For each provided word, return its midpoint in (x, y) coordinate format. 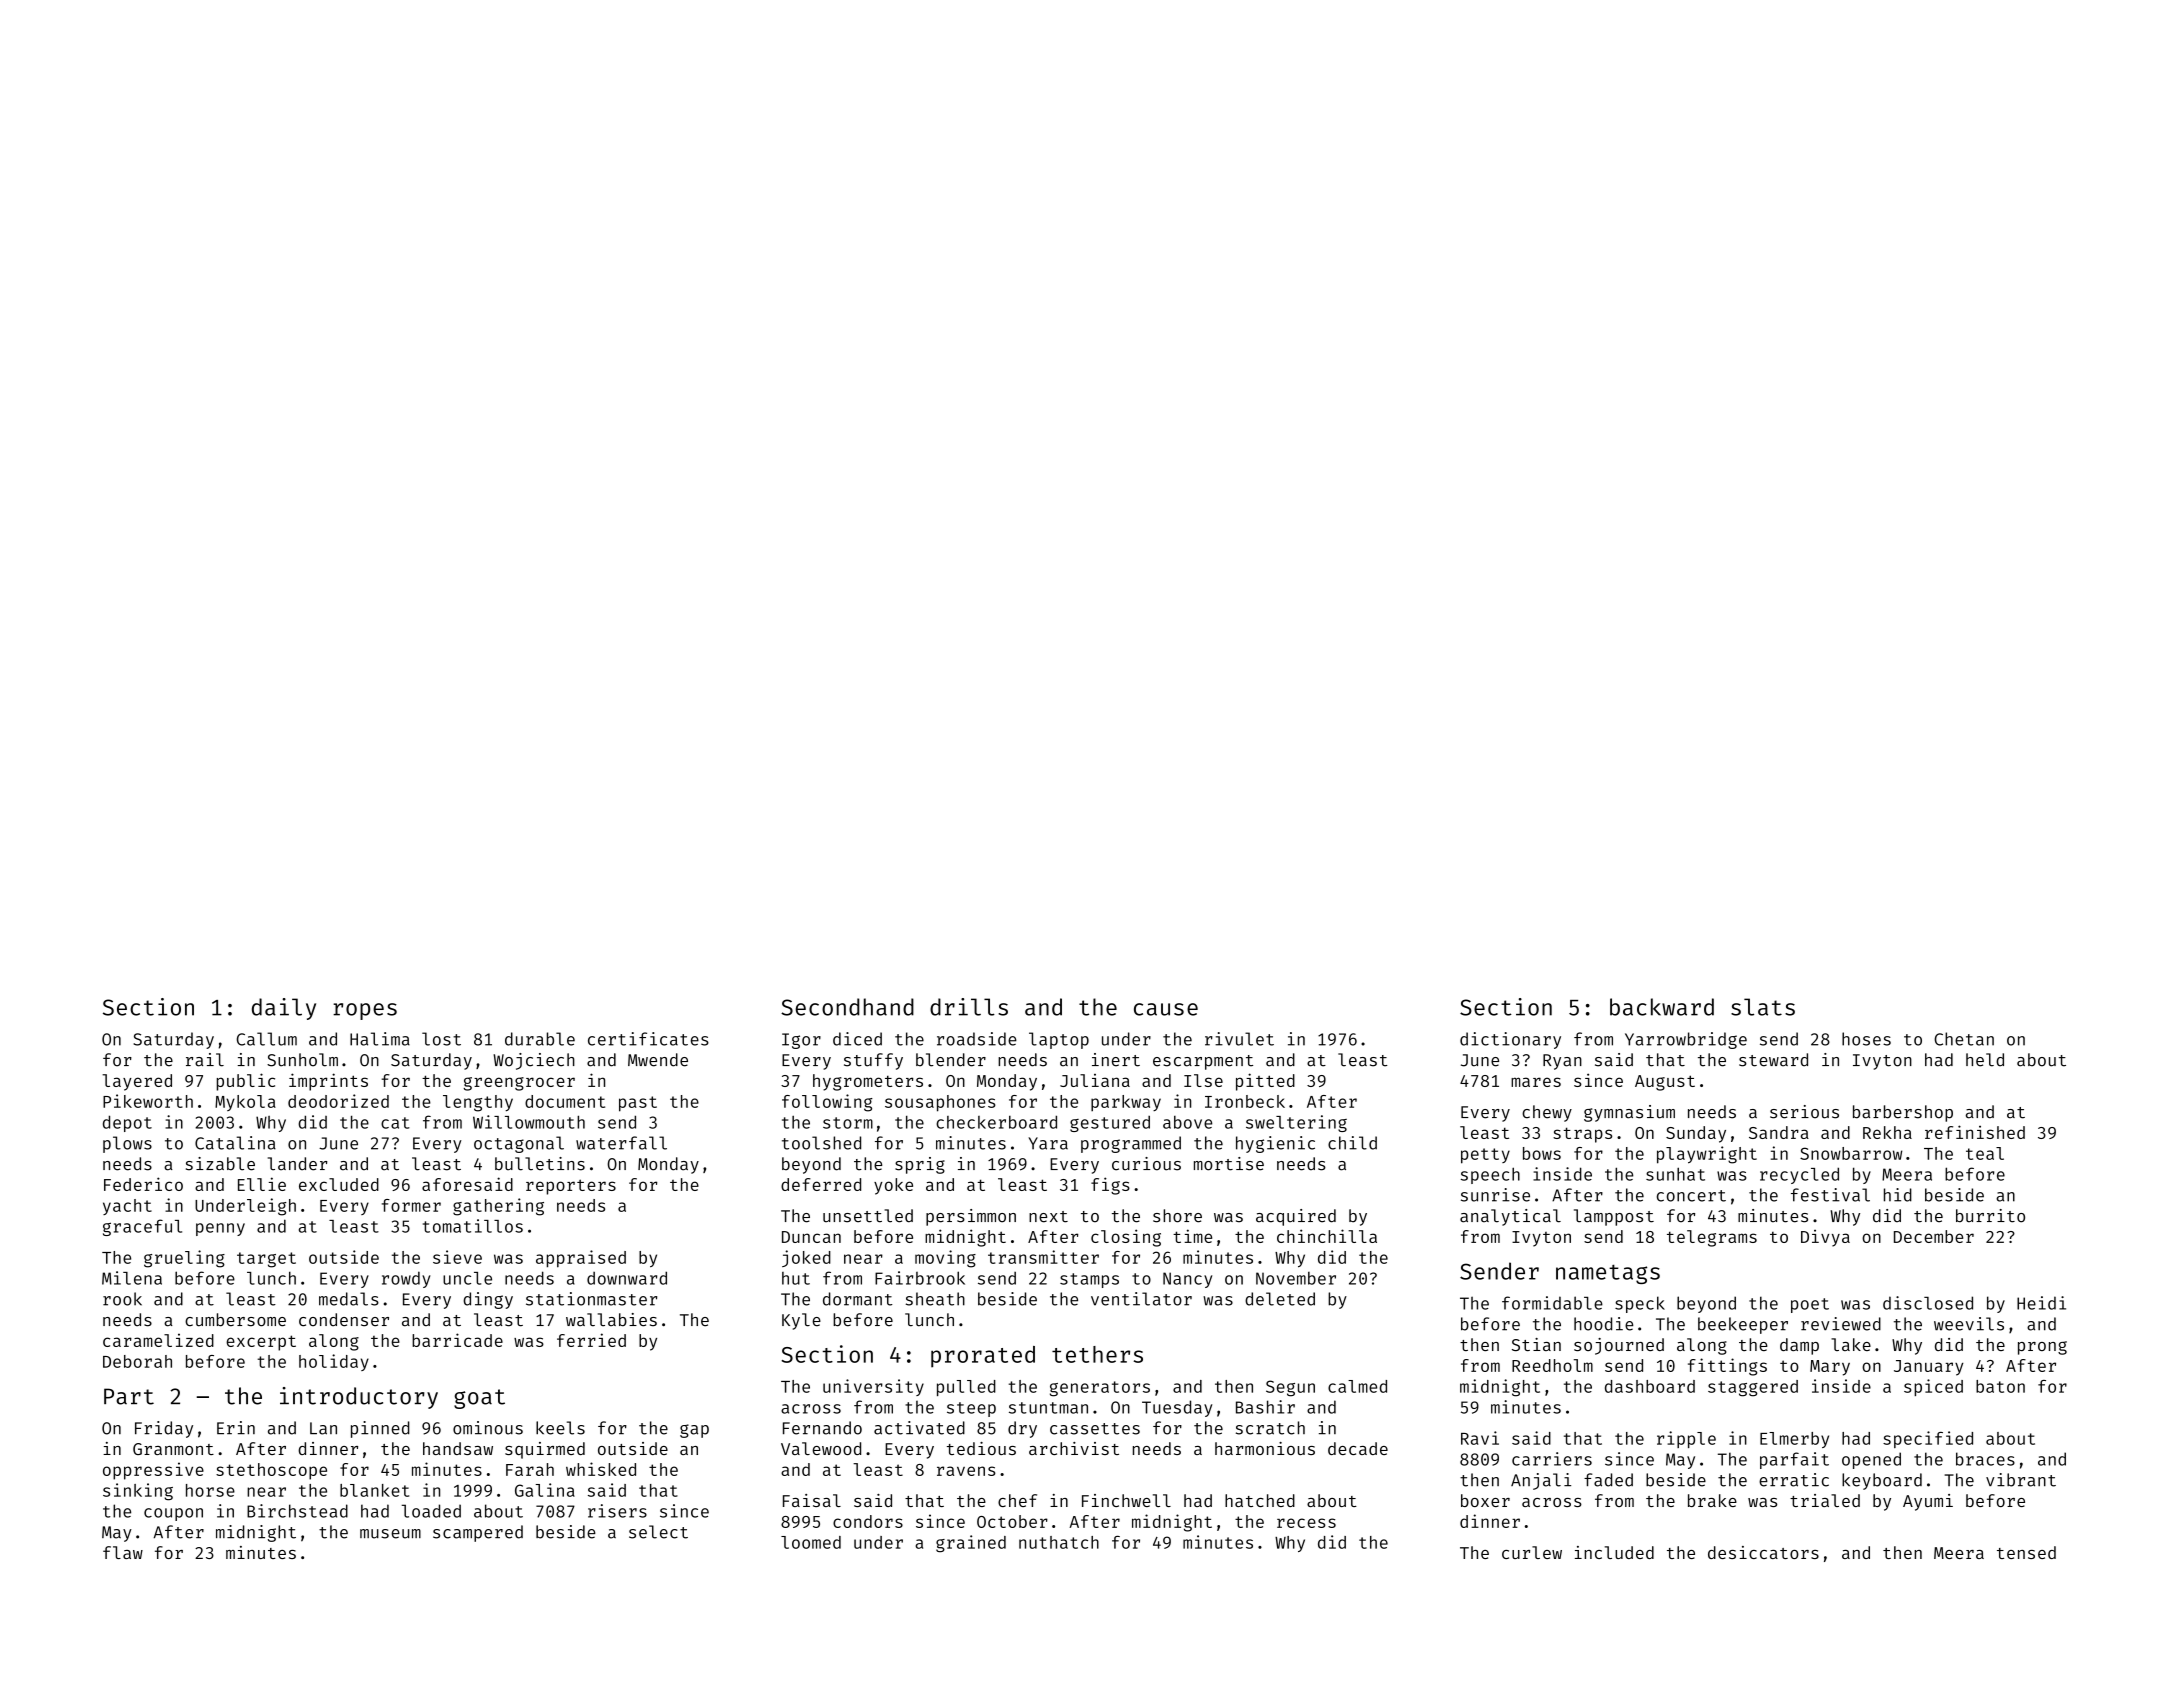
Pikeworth (148, 1101)
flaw (123, 1552)
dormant (858, 1299)
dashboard (1650, 1386)
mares (1536, 1082)
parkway (1126, 1103)
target (266, 1260)
